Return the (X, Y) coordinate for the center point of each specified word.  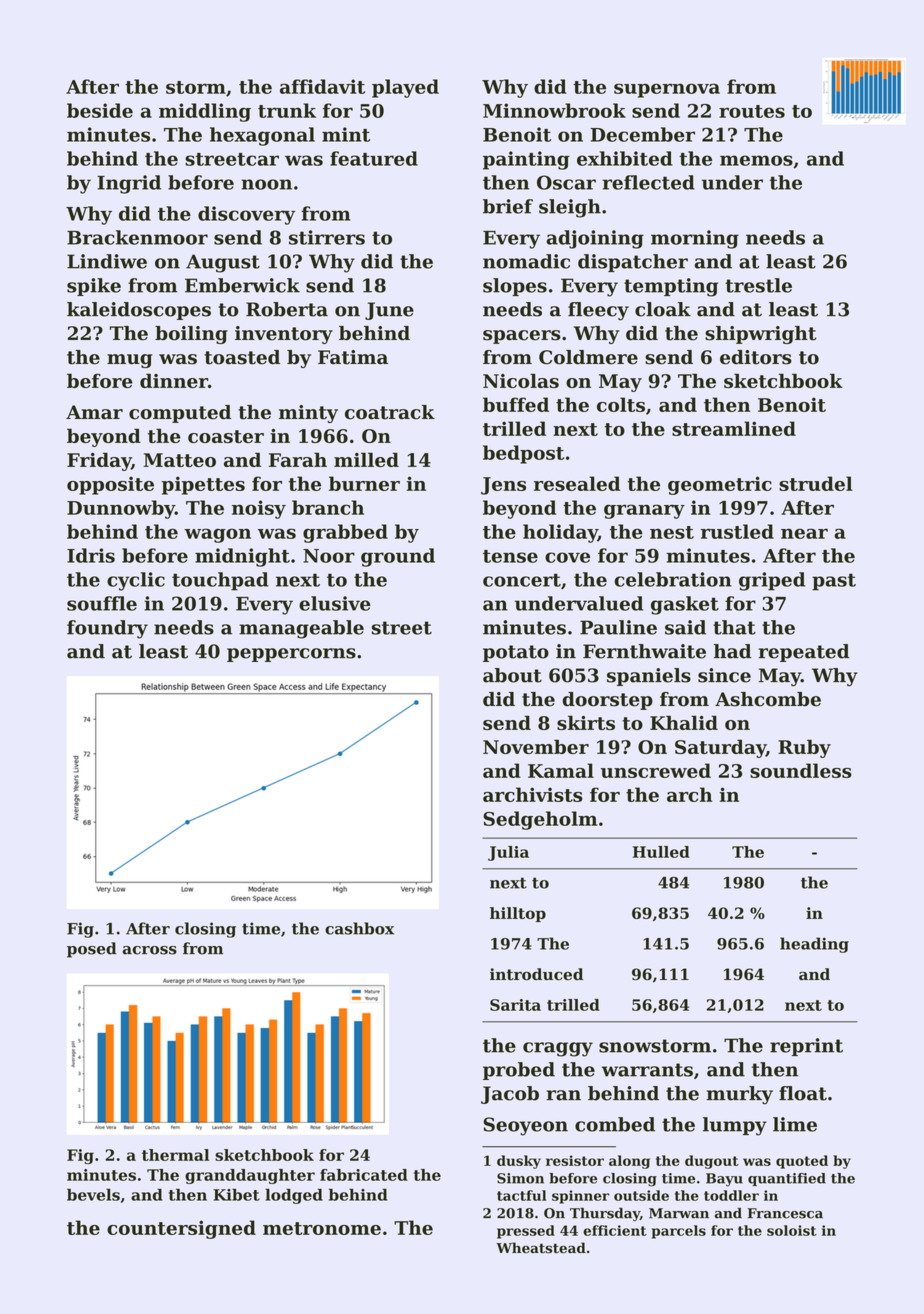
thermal (176, 1155)
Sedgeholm (540, 820)
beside (100, 110)
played (405, 88)
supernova (667, 90)
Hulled (661, 852)
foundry (107, 629)
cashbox (359, 928)
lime (795, 1124)
